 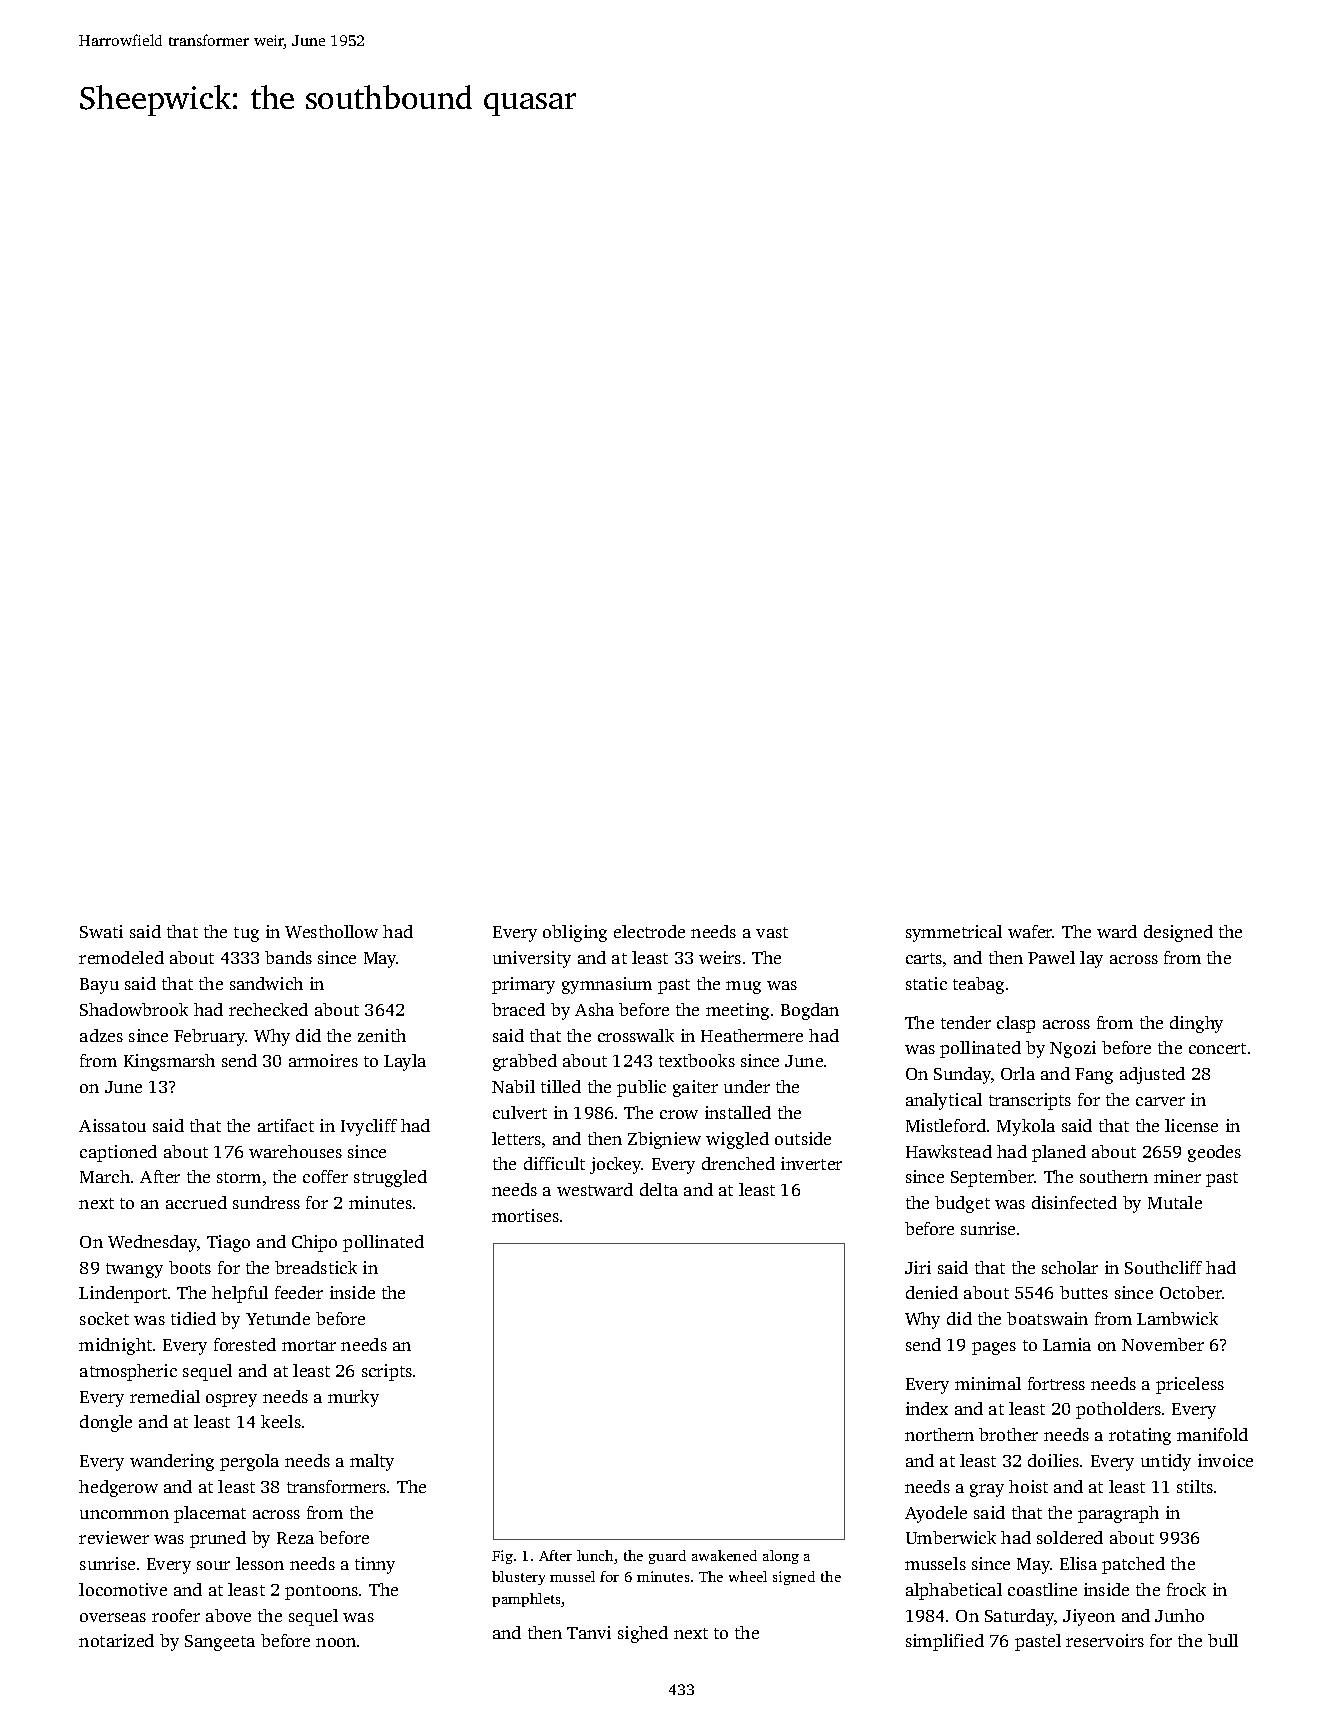 I want to click on reviewer, so click(x=114, y=1537).
